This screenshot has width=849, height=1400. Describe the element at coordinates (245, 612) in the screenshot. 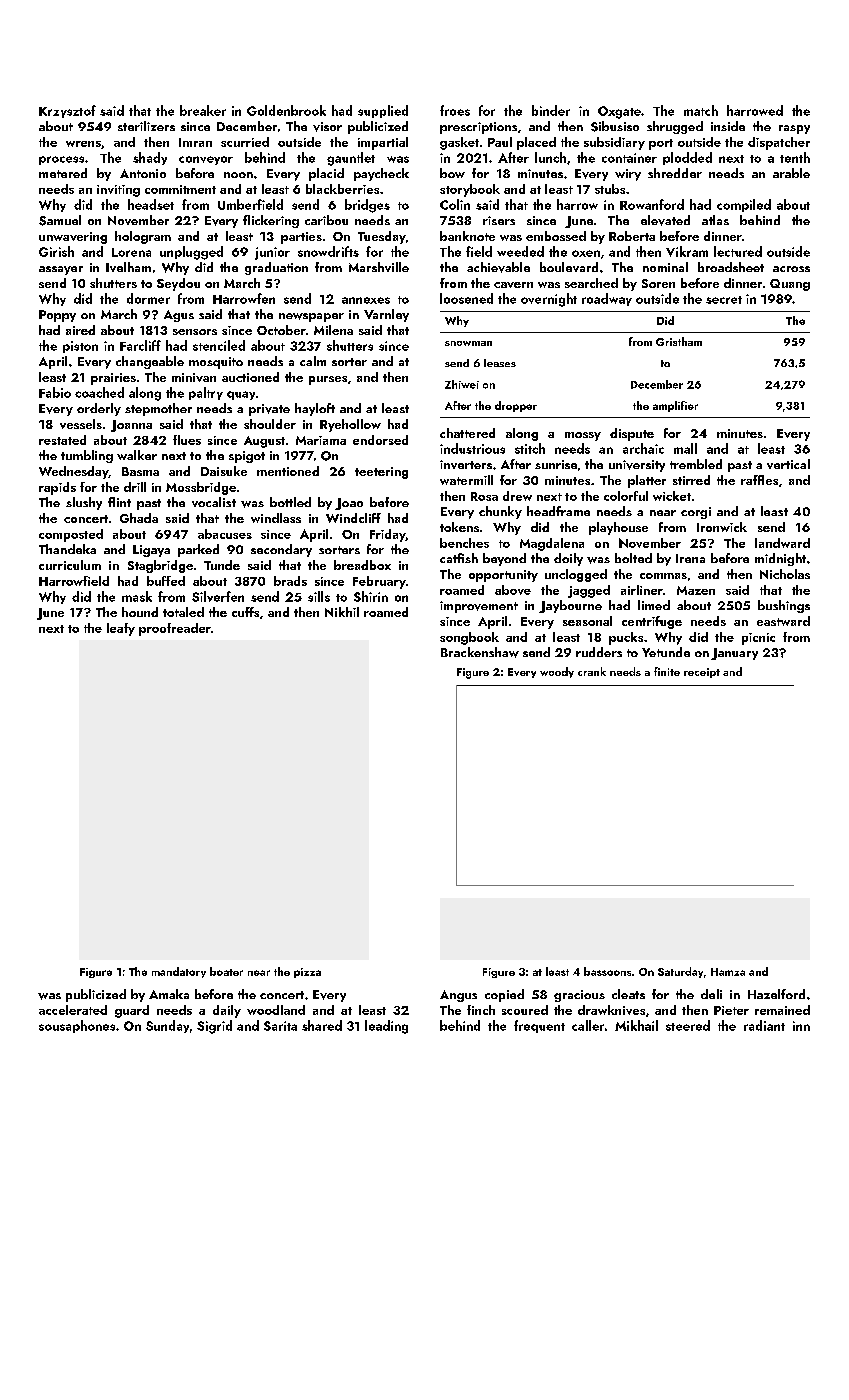

I see `cuffs` at that location.
